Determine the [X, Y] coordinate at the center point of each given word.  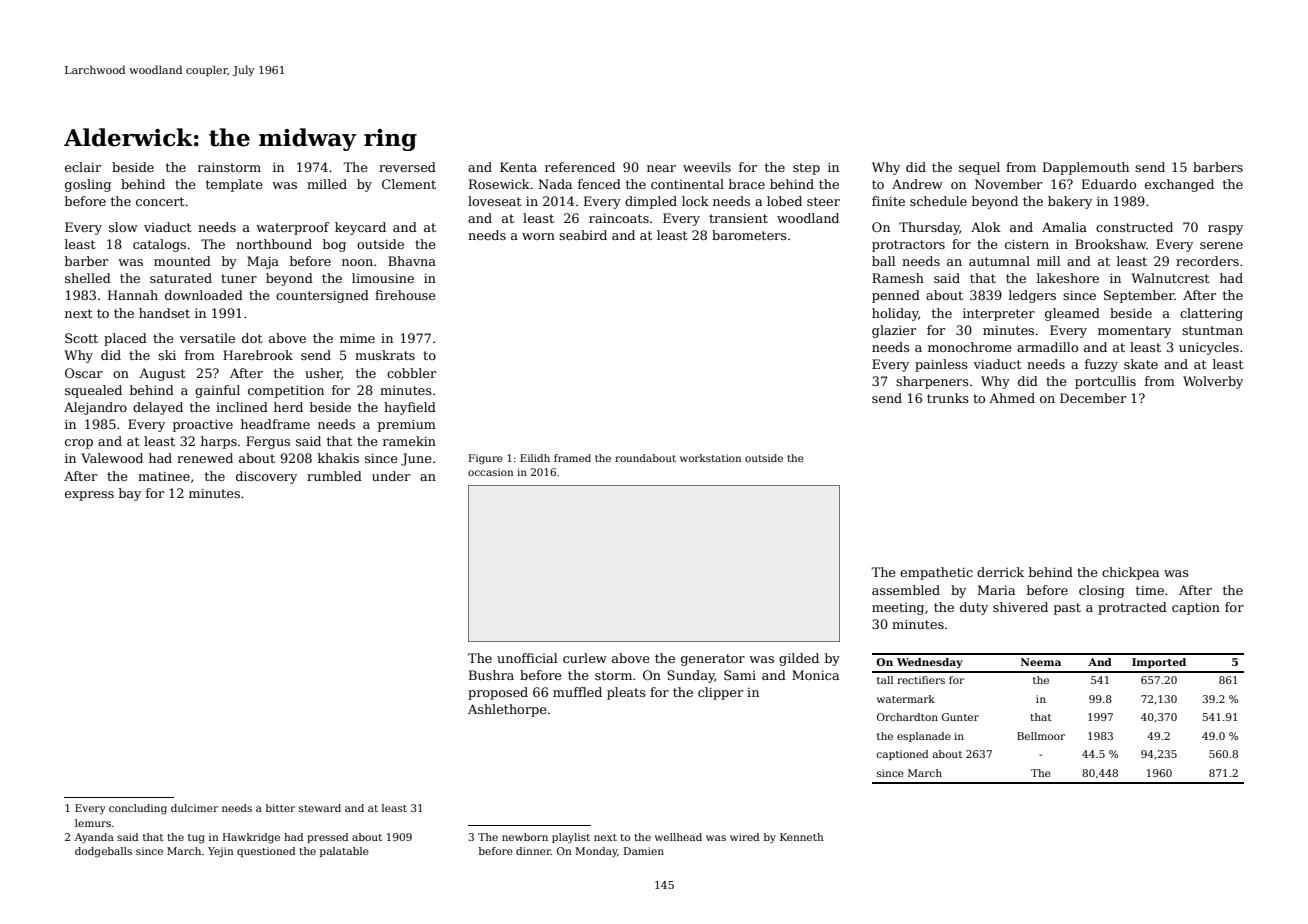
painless [941, 365]
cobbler [411, 373]
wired [744, 837]
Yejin [221, 852]
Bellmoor [1041, 736]
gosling [88, 185]
